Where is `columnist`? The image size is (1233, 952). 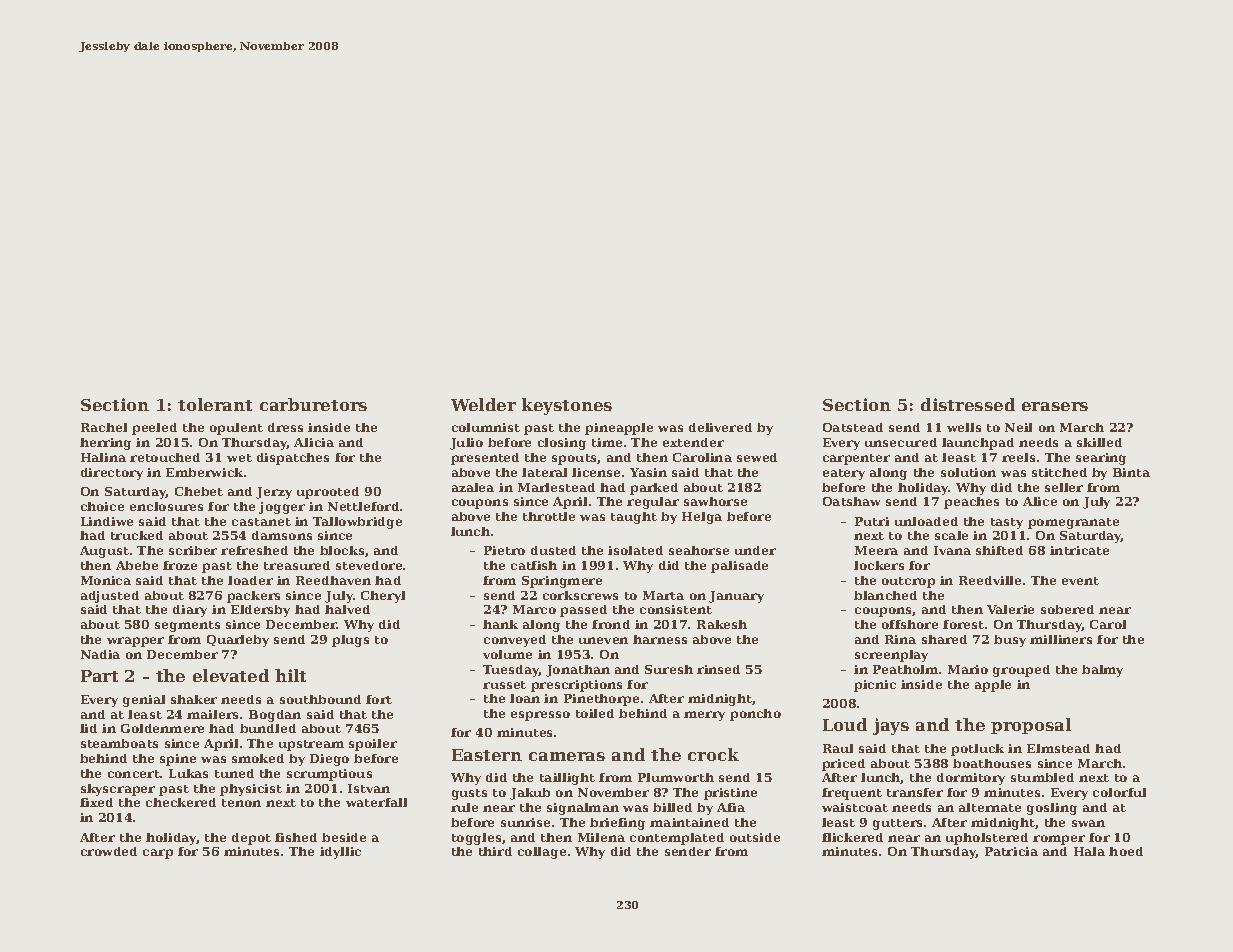 columnist is located at coordinates (486, 427).
